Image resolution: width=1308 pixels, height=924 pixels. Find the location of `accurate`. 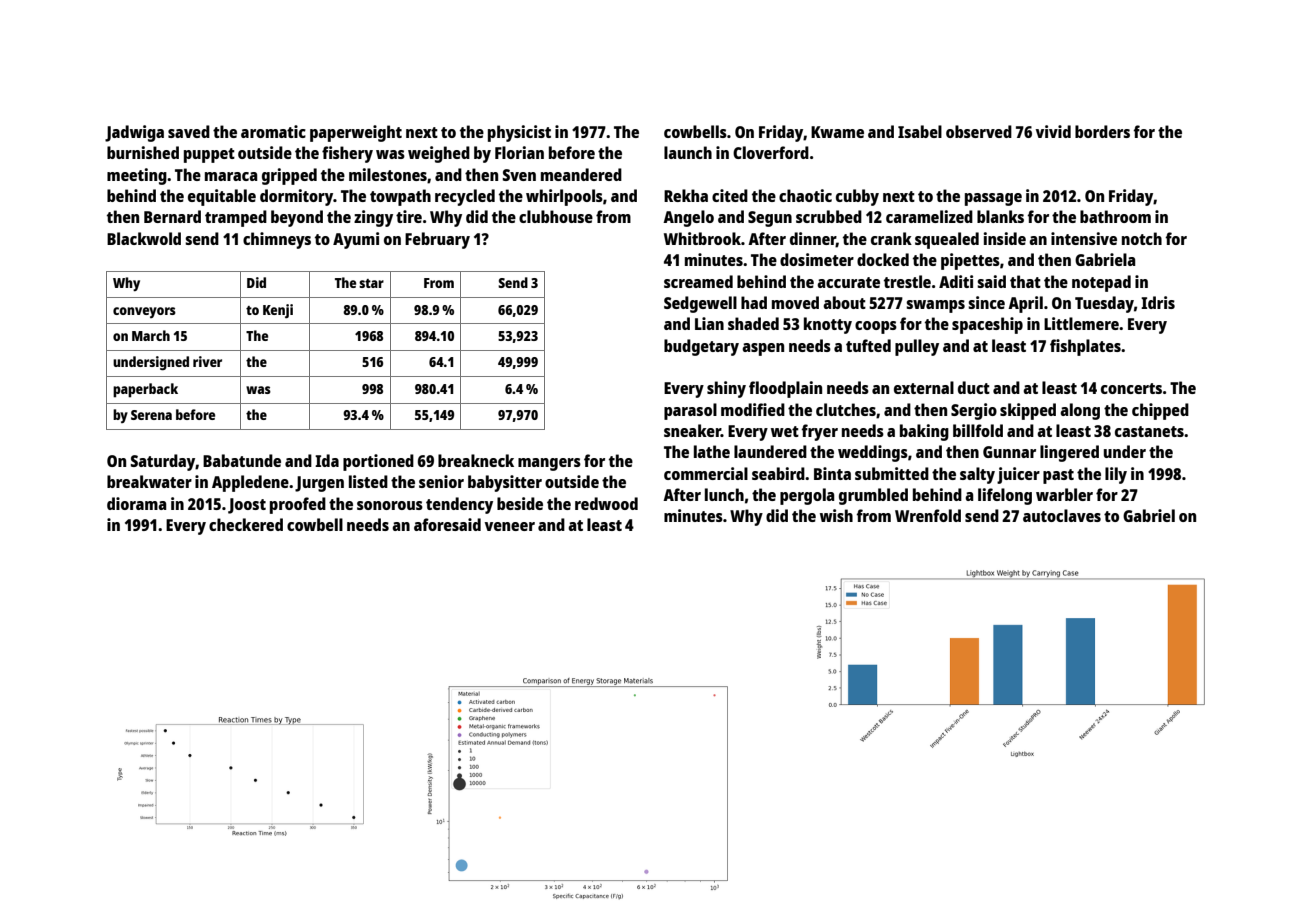

accurate is located at coordinates (848, 282).
